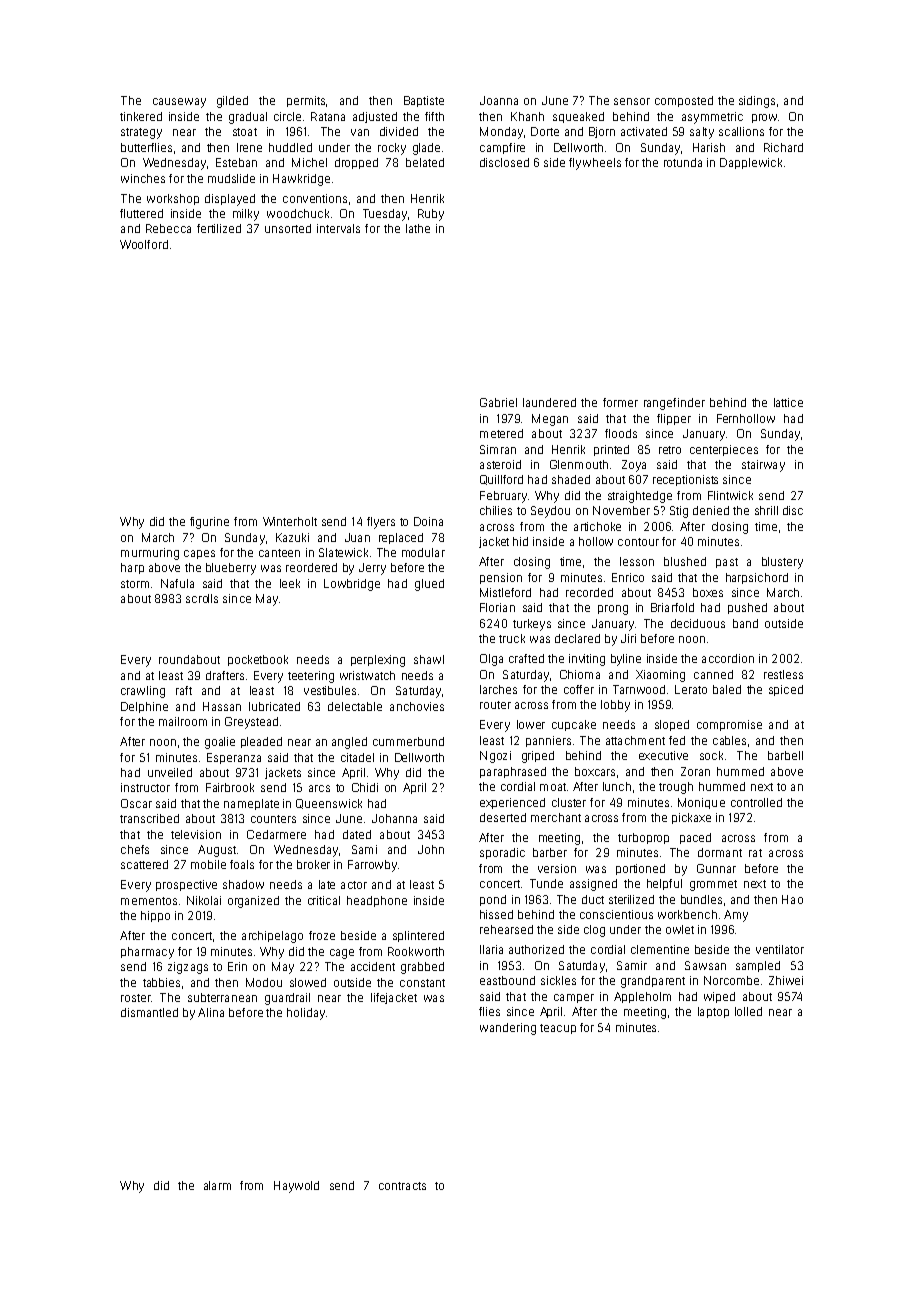 The image size is (924, 1308). I want to click on fertilized, so click(219, 228).
